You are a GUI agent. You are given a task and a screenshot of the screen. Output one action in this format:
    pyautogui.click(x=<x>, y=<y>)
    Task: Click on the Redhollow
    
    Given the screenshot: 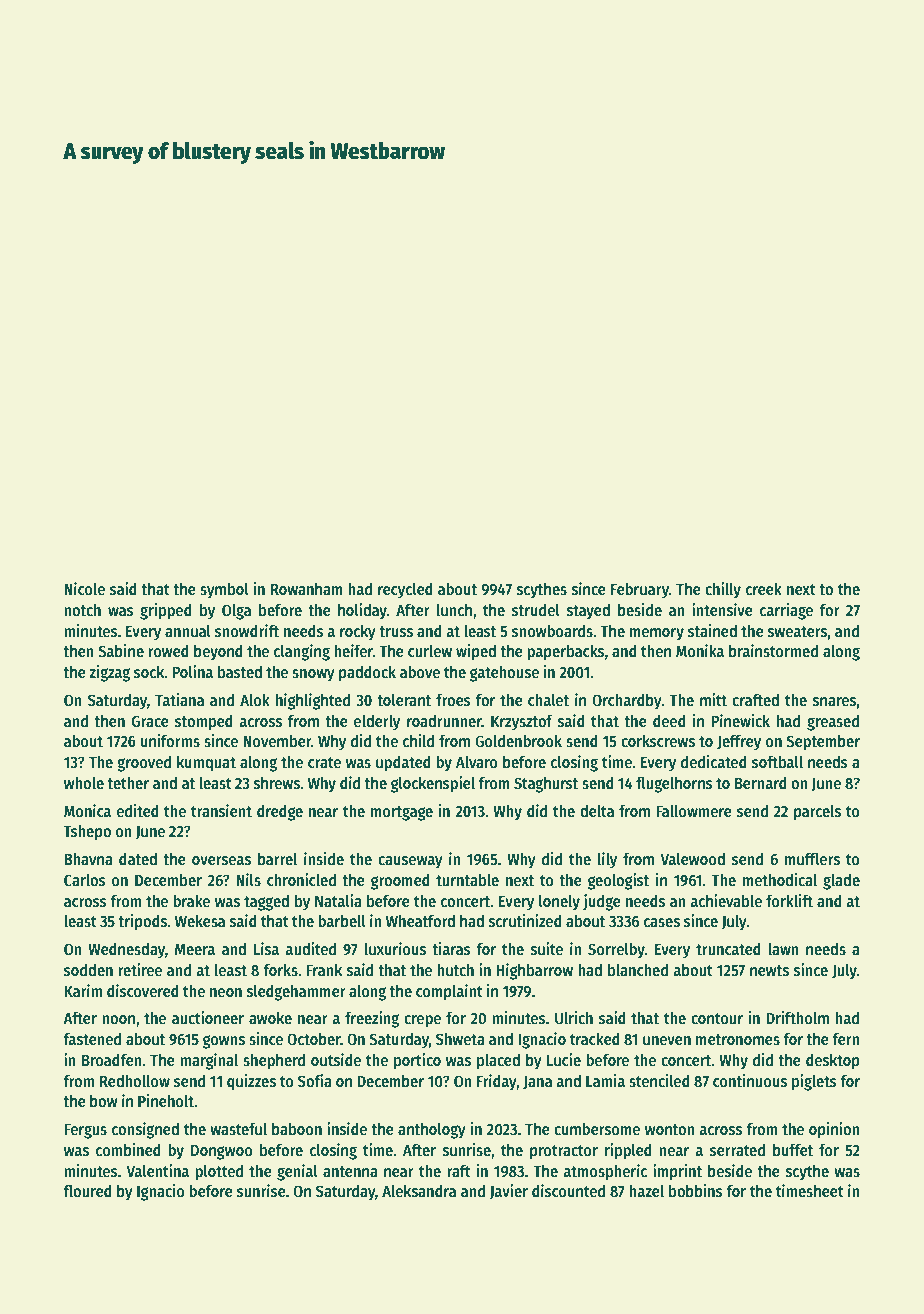 What is the action you would take?
    pyautogui.click(x=135, y=1081)
